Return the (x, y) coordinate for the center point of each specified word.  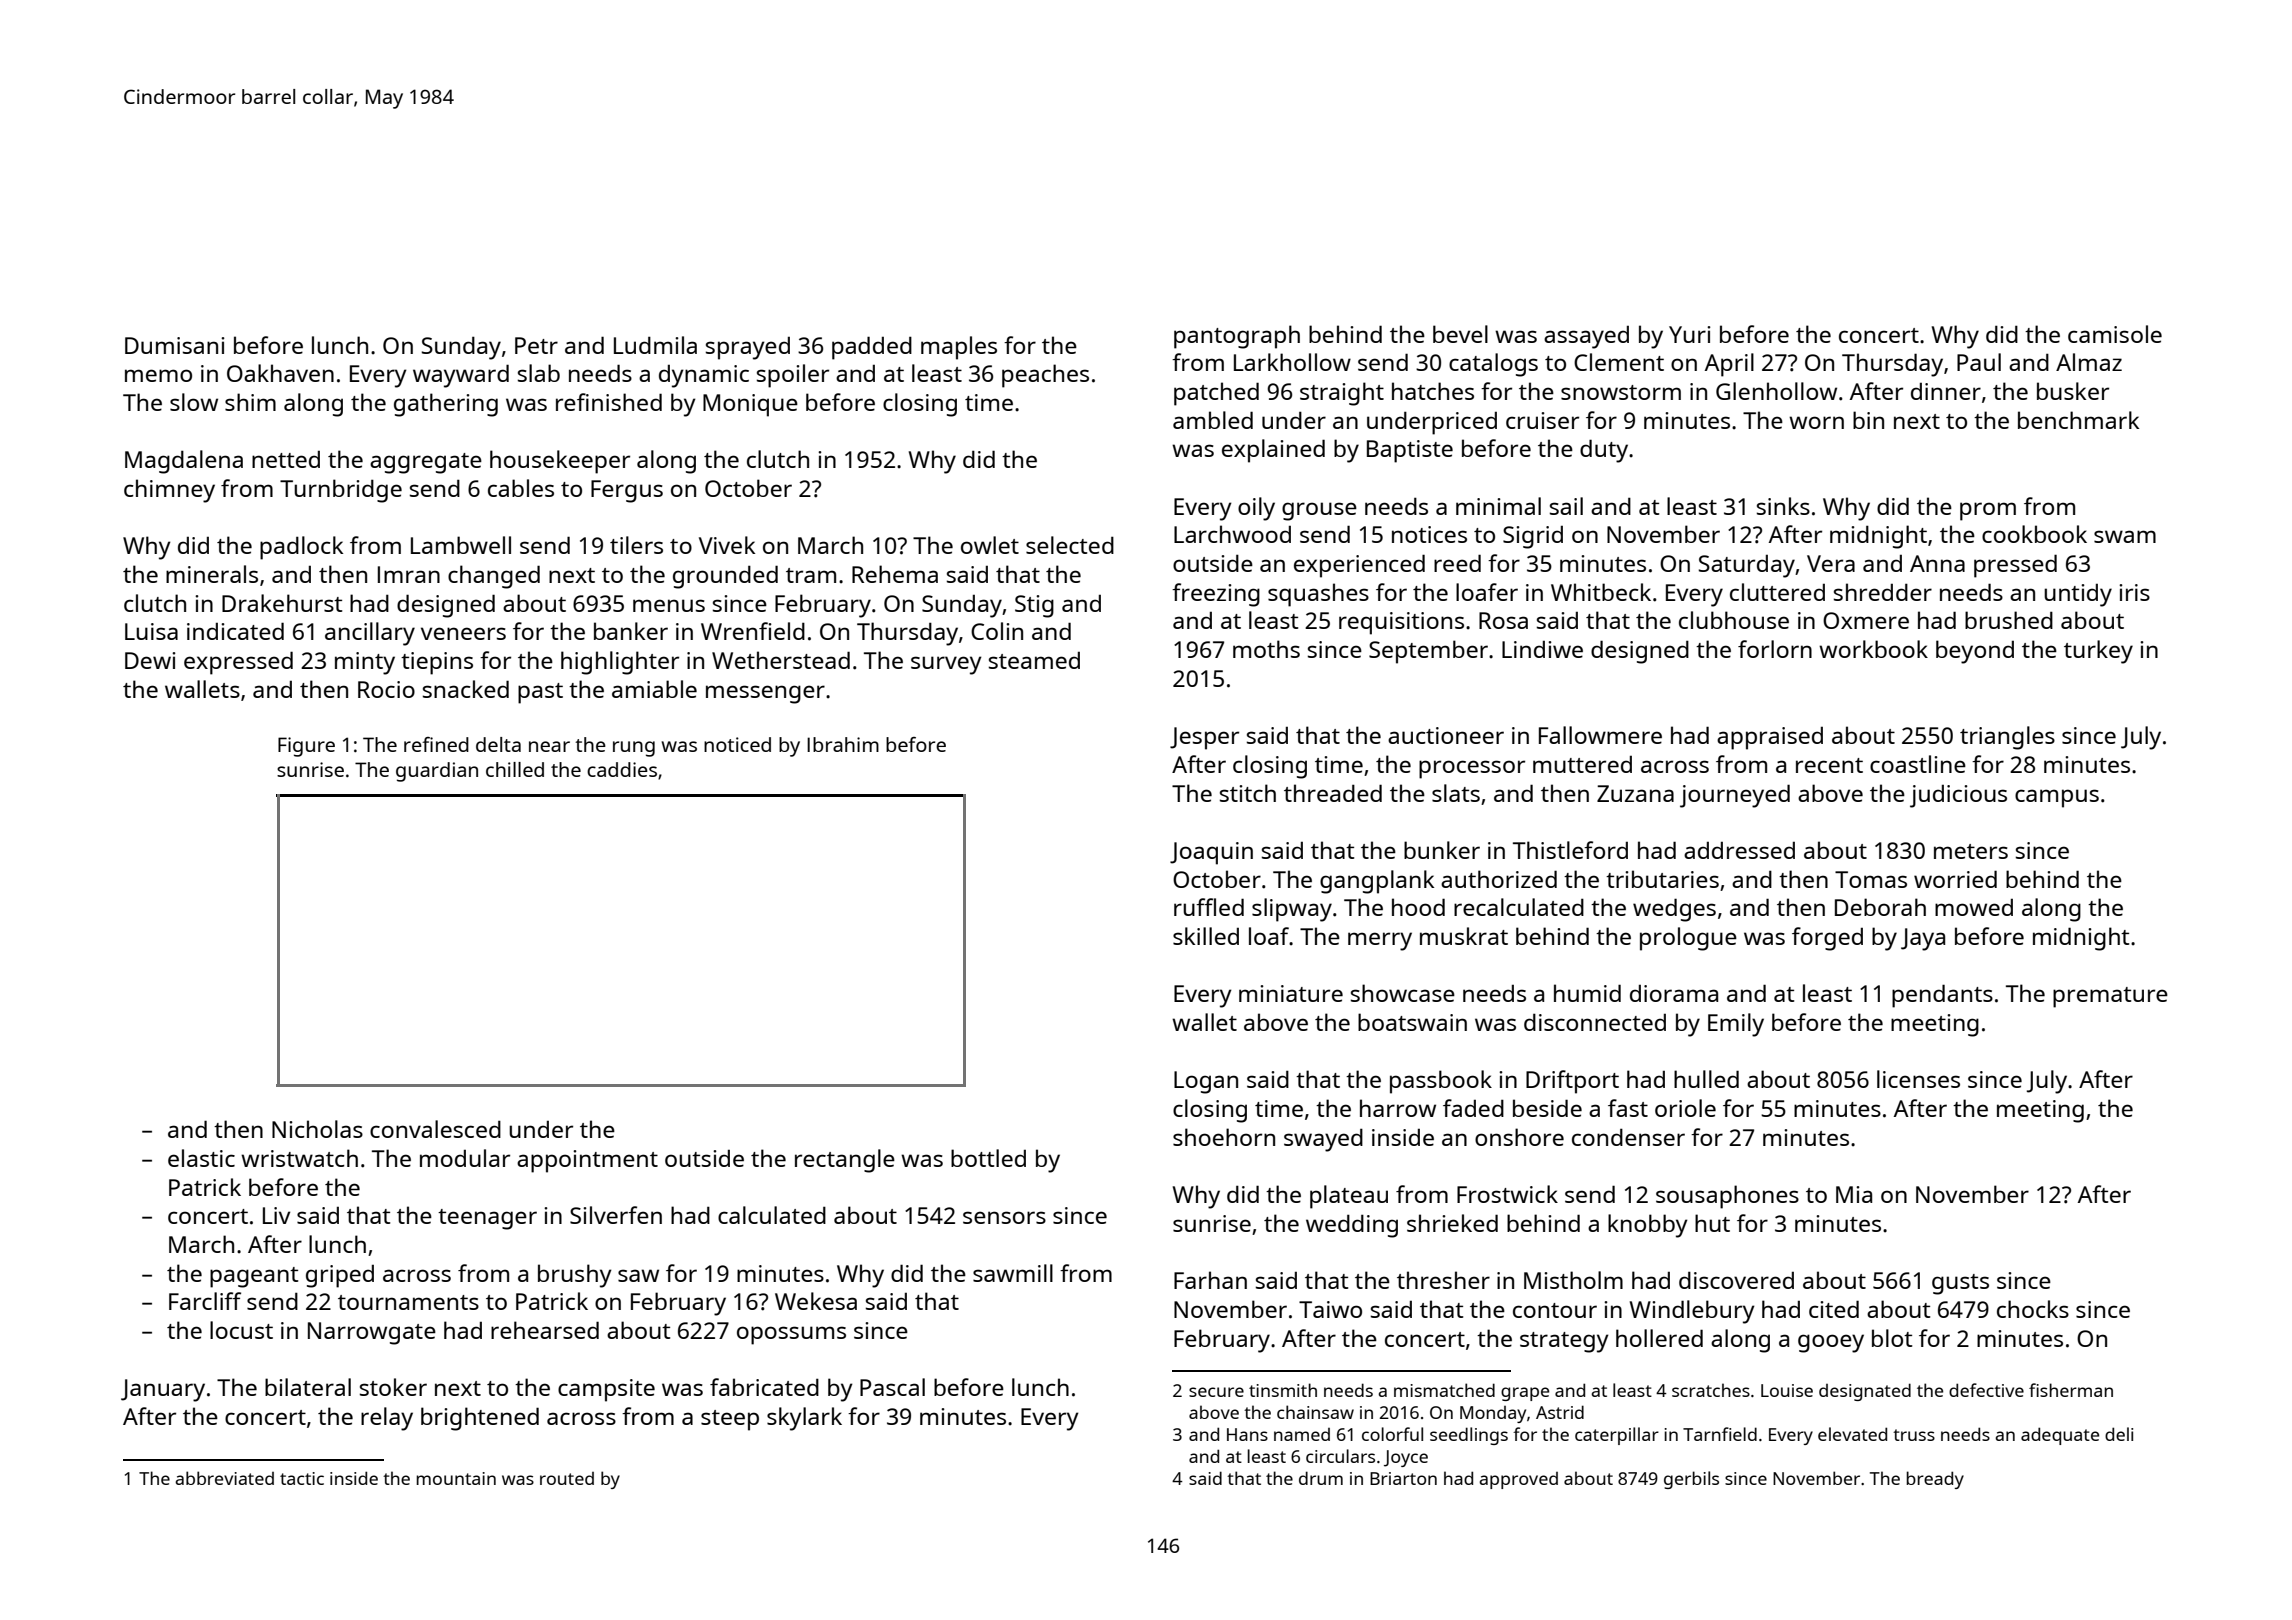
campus (2057, 798)
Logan (1206, 1082)
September (1428, 652)
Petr (536, 345)
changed (494, 577)
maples (959, 348)
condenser (1628, 1137)
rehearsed (545, 1330)
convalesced (435, 1129)
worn (1816, 422)
